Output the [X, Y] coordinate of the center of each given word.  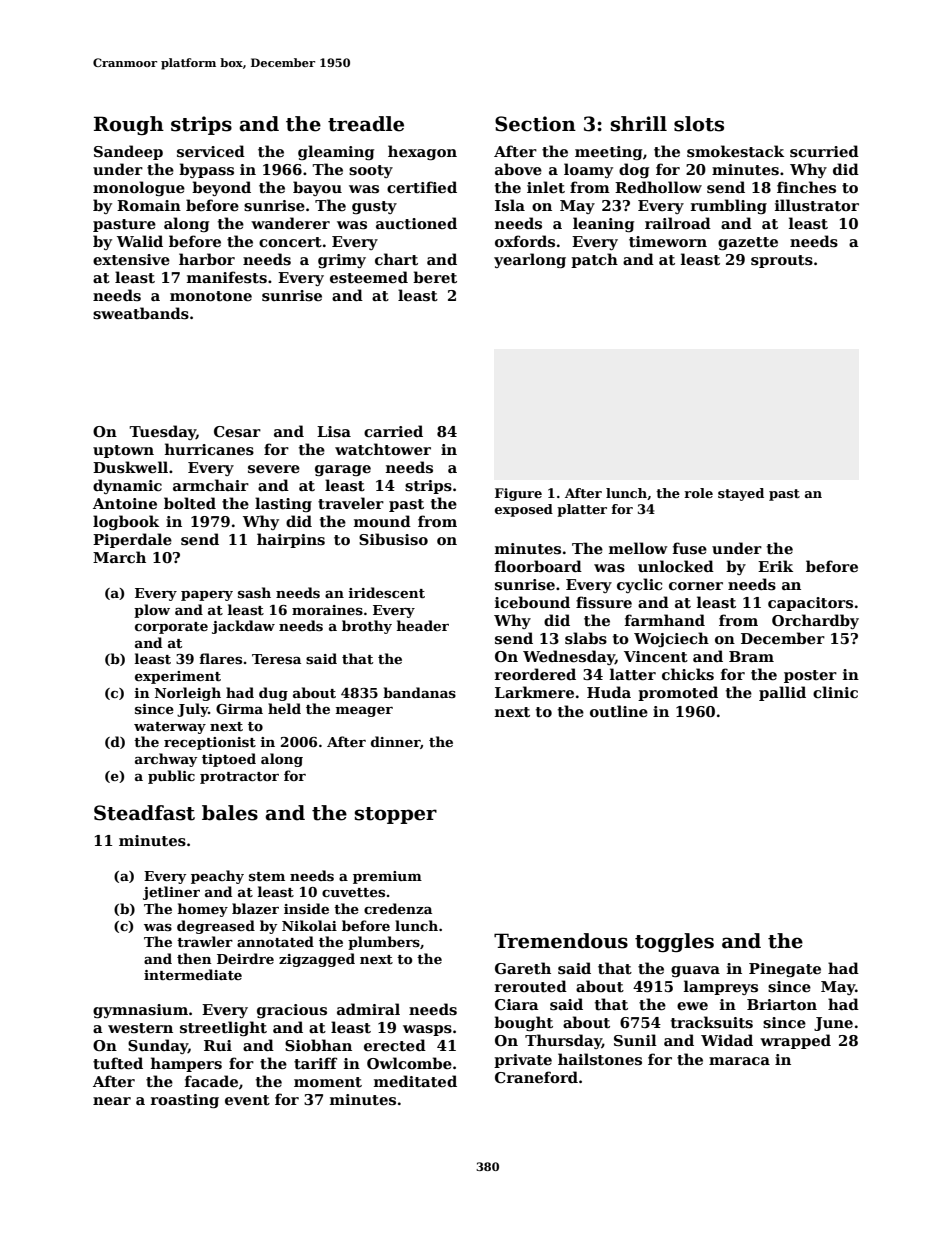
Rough [129, 125]
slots [699, 124]
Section [535, 124]
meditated [415, 1081]
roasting [185, 1101]
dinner [395, 741]
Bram [751, 656]
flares [220, 658]
